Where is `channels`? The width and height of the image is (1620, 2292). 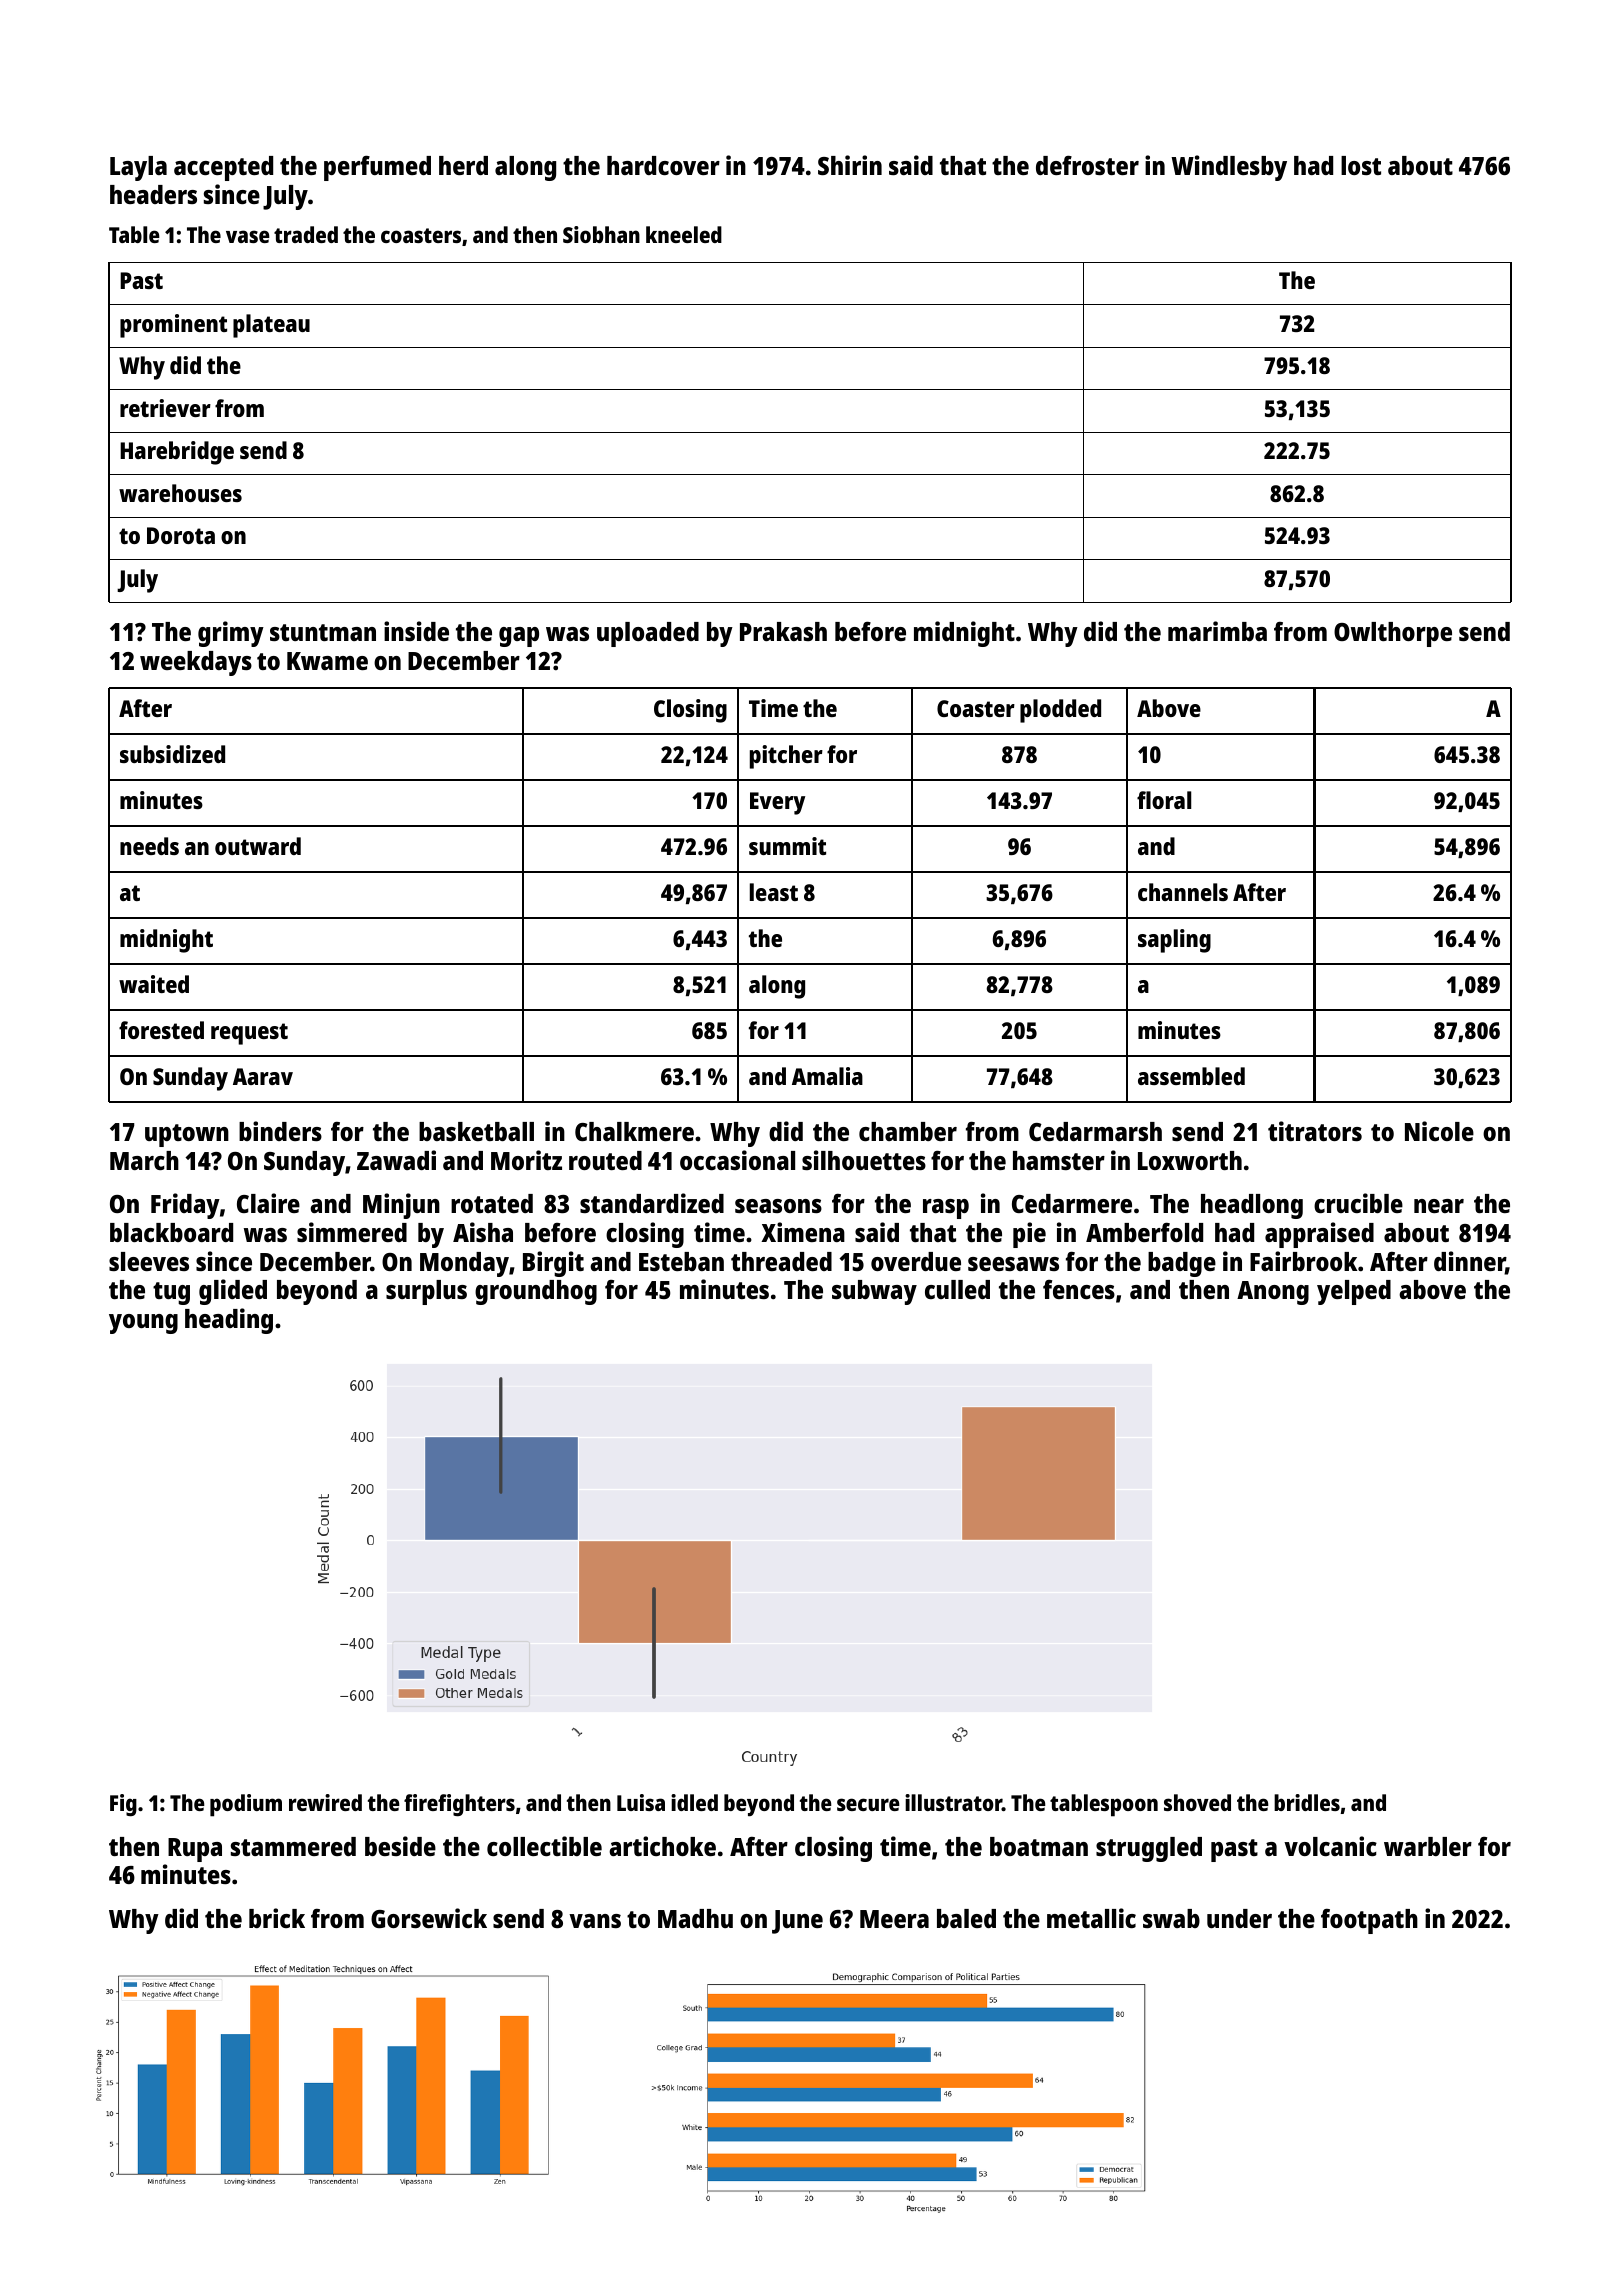
channels is located at coordinates (1183, 892).
